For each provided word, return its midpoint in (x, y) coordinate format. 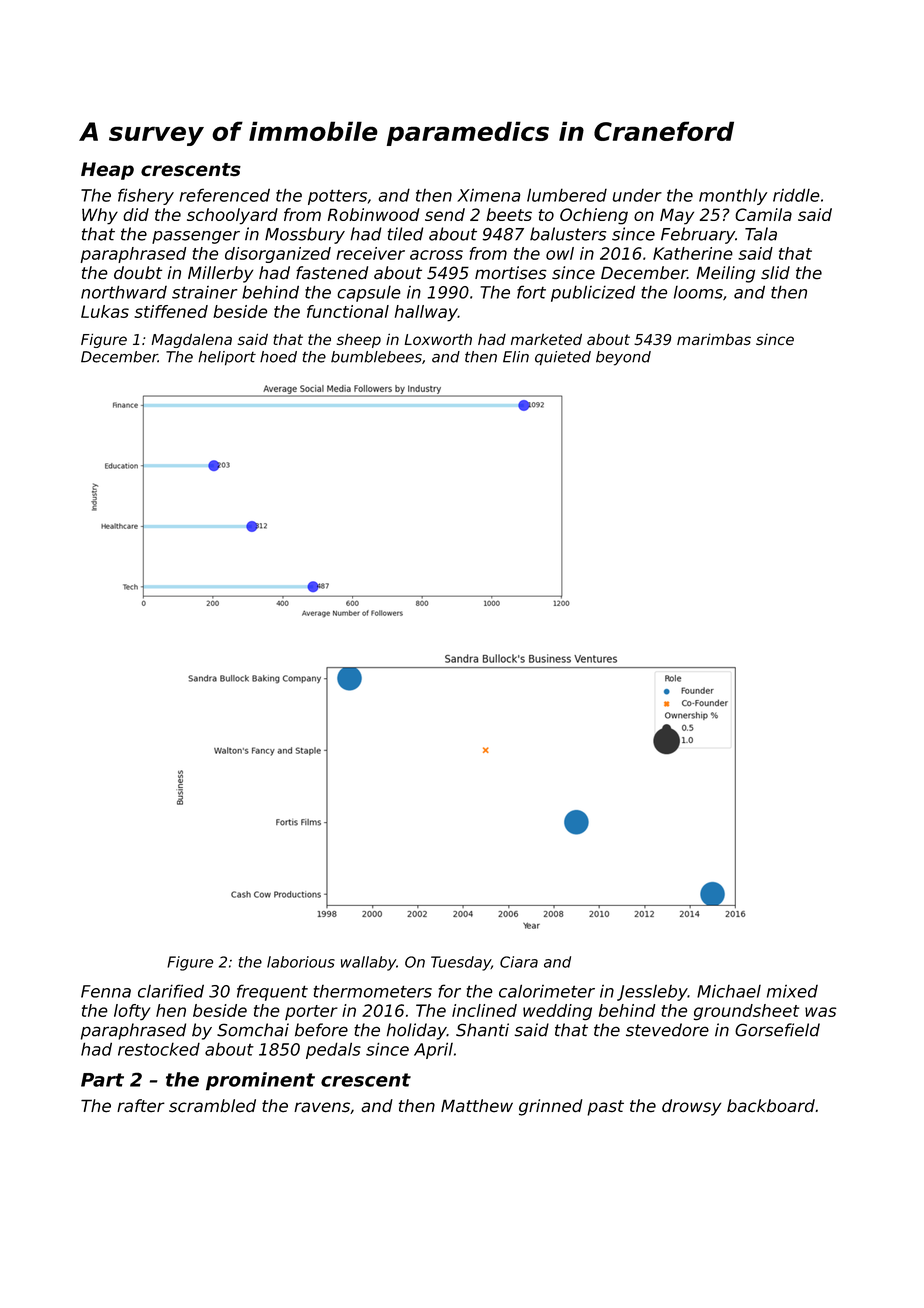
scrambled (212, 1106)
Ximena (488, 195)
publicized (593, 293)
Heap (107, 171)
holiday (417, 1031)
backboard (771, 1106)
